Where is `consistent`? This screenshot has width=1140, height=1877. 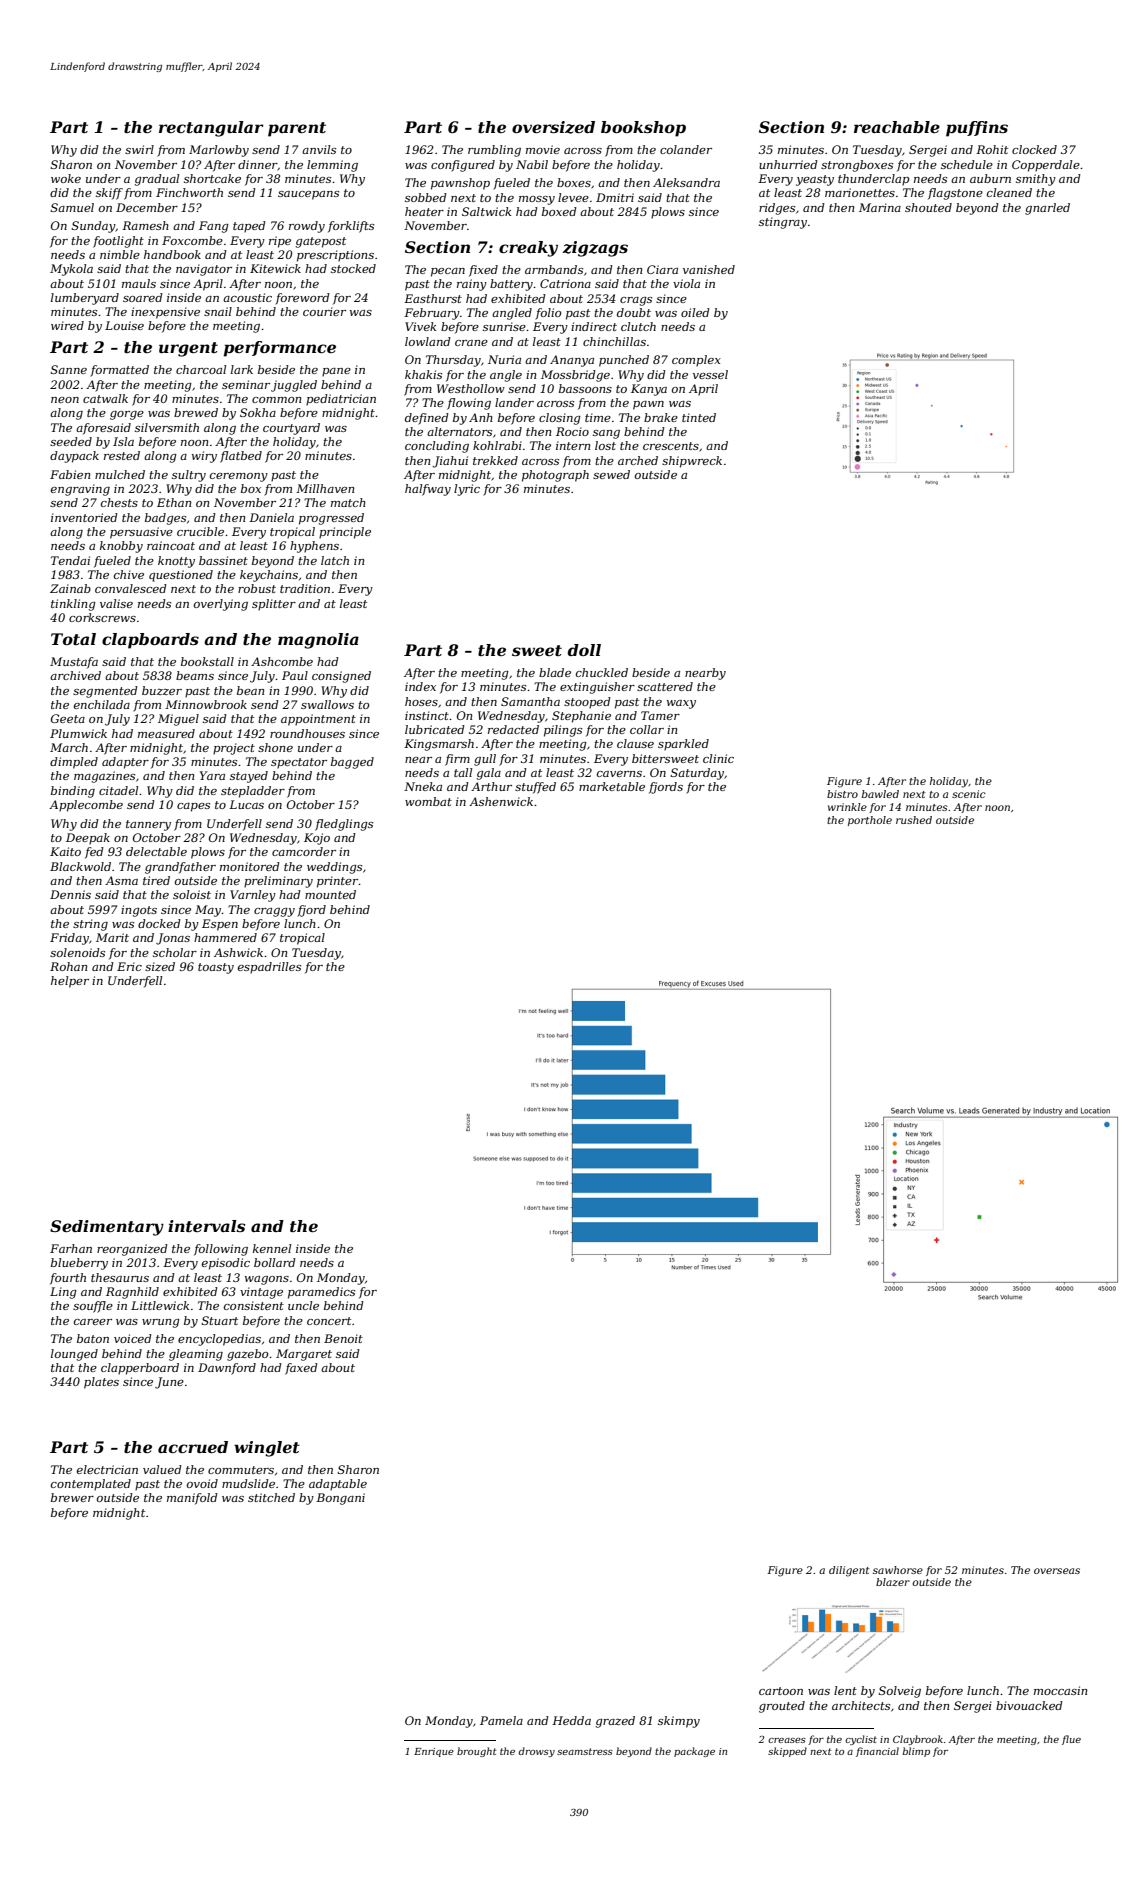 consistent is located at coordinates (254, 1305).
